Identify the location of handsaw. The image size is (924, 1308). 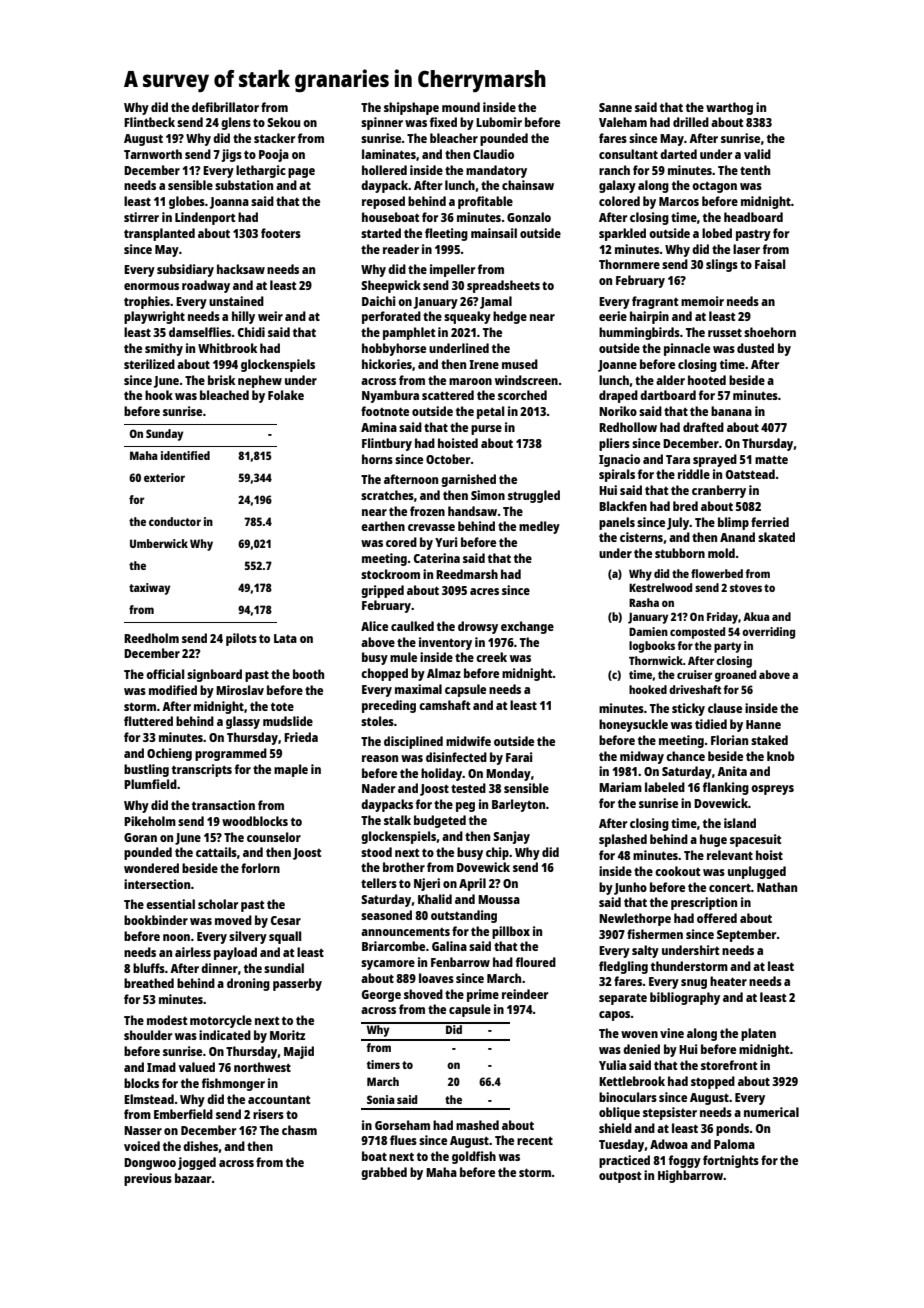
(472, 511).
